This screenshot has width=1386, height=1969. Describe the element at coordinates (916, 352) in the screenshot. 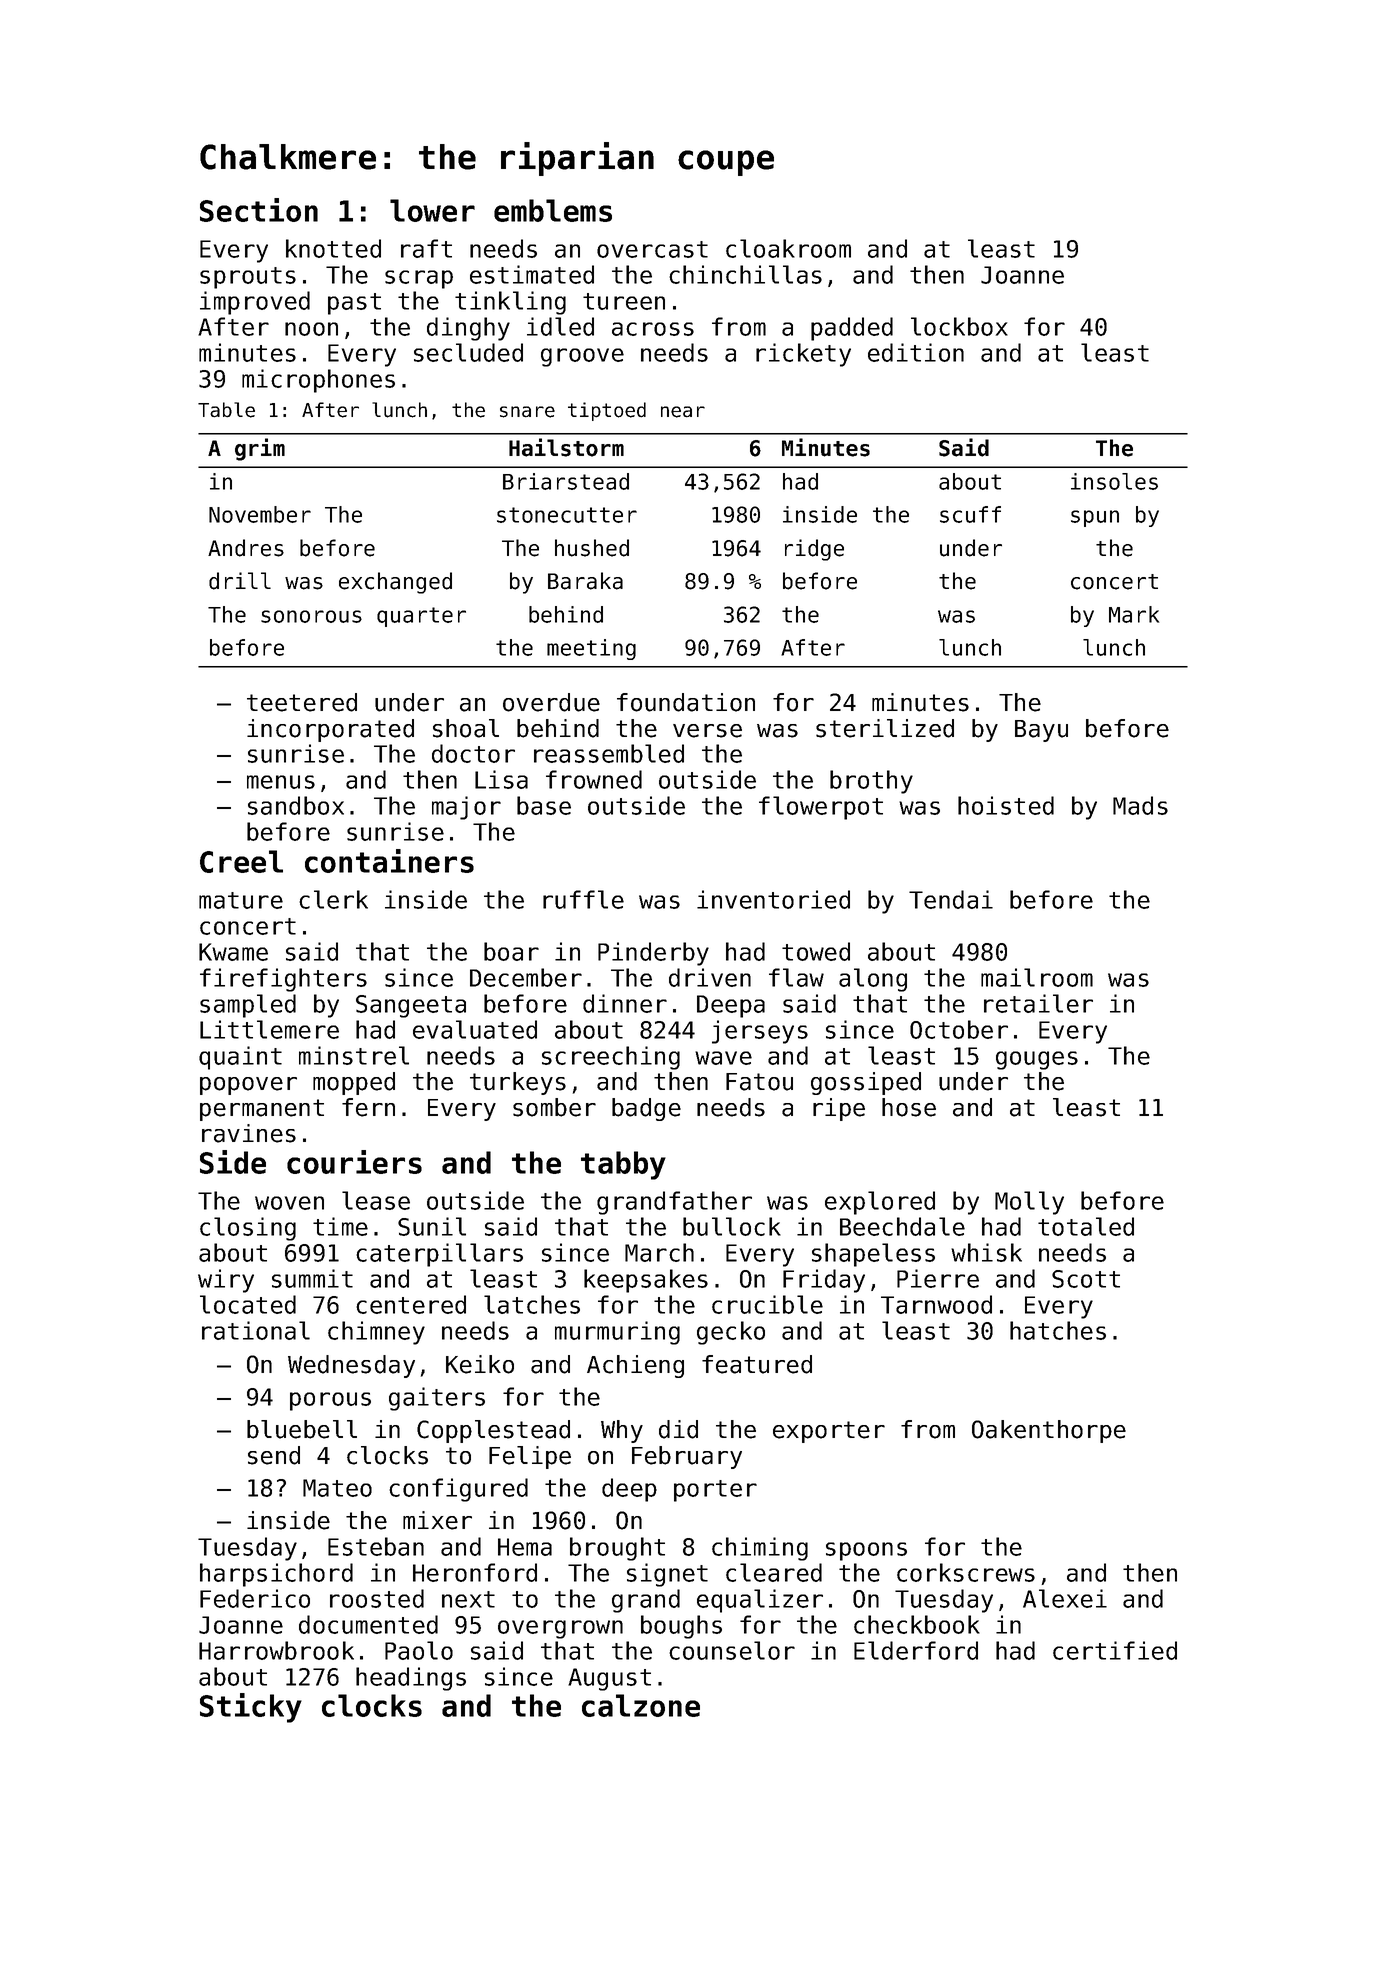

I see `edition` at that location.
